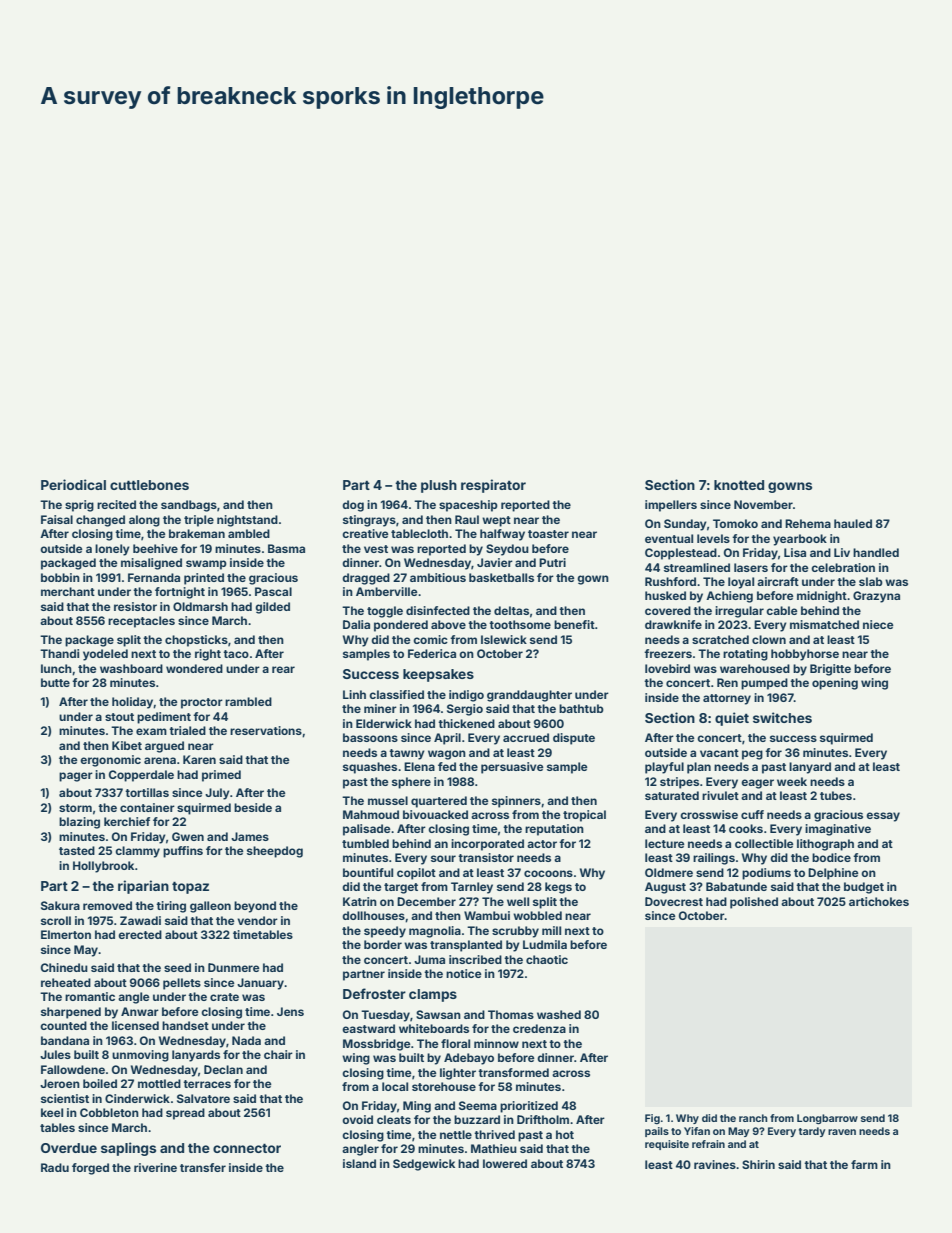  Describe the element at coordinates (671, 506) in the screenshot. I see `impellers` at that location.
